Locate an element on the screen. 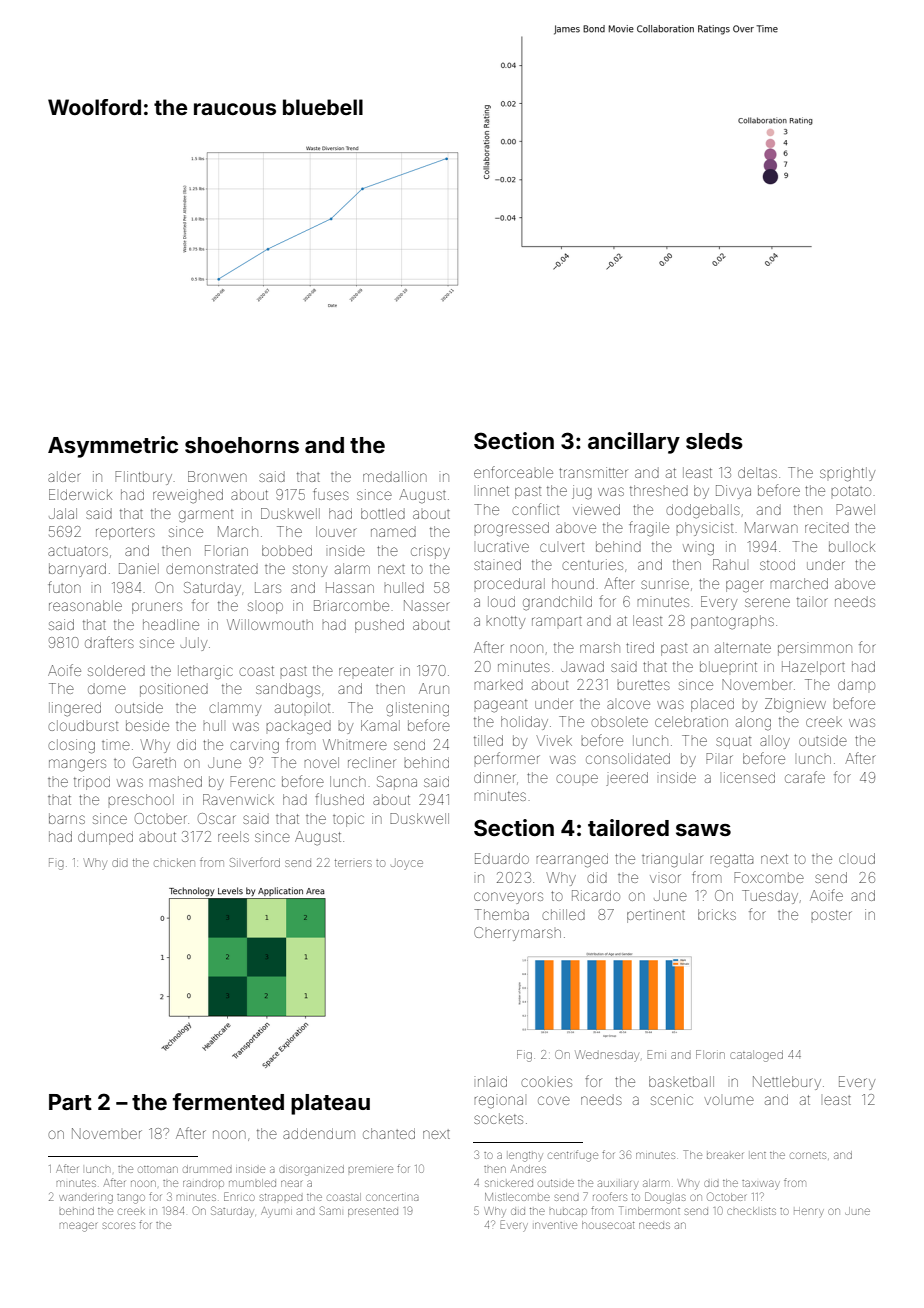 The width and height of the screenshot is (924, 1308). drummed is located at coordinates (207, 1169).
